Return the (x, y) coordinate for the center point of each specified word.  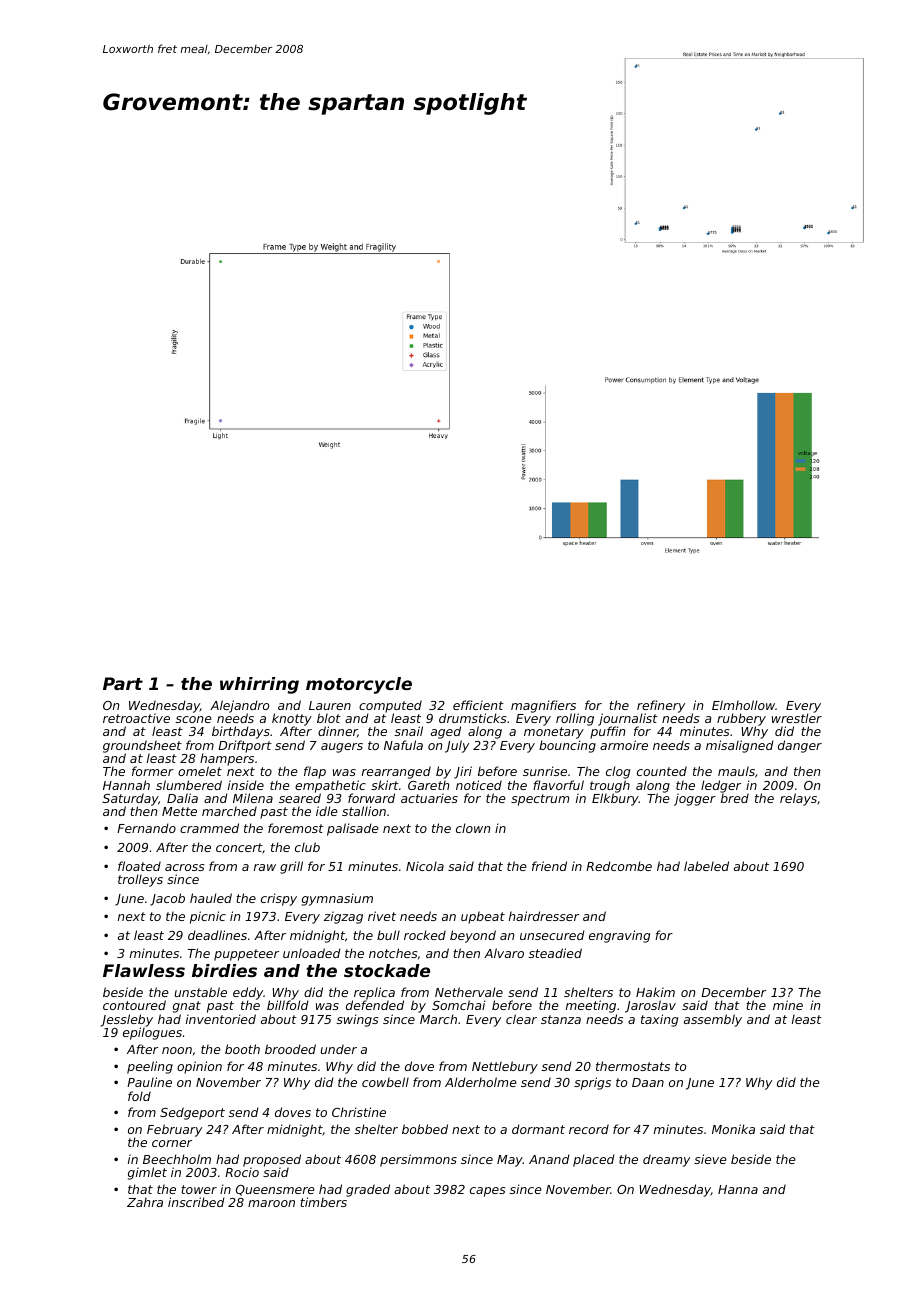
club (307, 847)
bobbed (425, 1129)
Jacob (167, 899)
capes (488, 1192)
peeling (150, 1067)
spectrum (540, 800)
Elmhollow (743, 705)
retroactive (136, 718)
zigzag (343, 917)
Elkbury (615, 799)
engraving (620, 936)
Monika (733, 1129)
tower (199, 1189)
